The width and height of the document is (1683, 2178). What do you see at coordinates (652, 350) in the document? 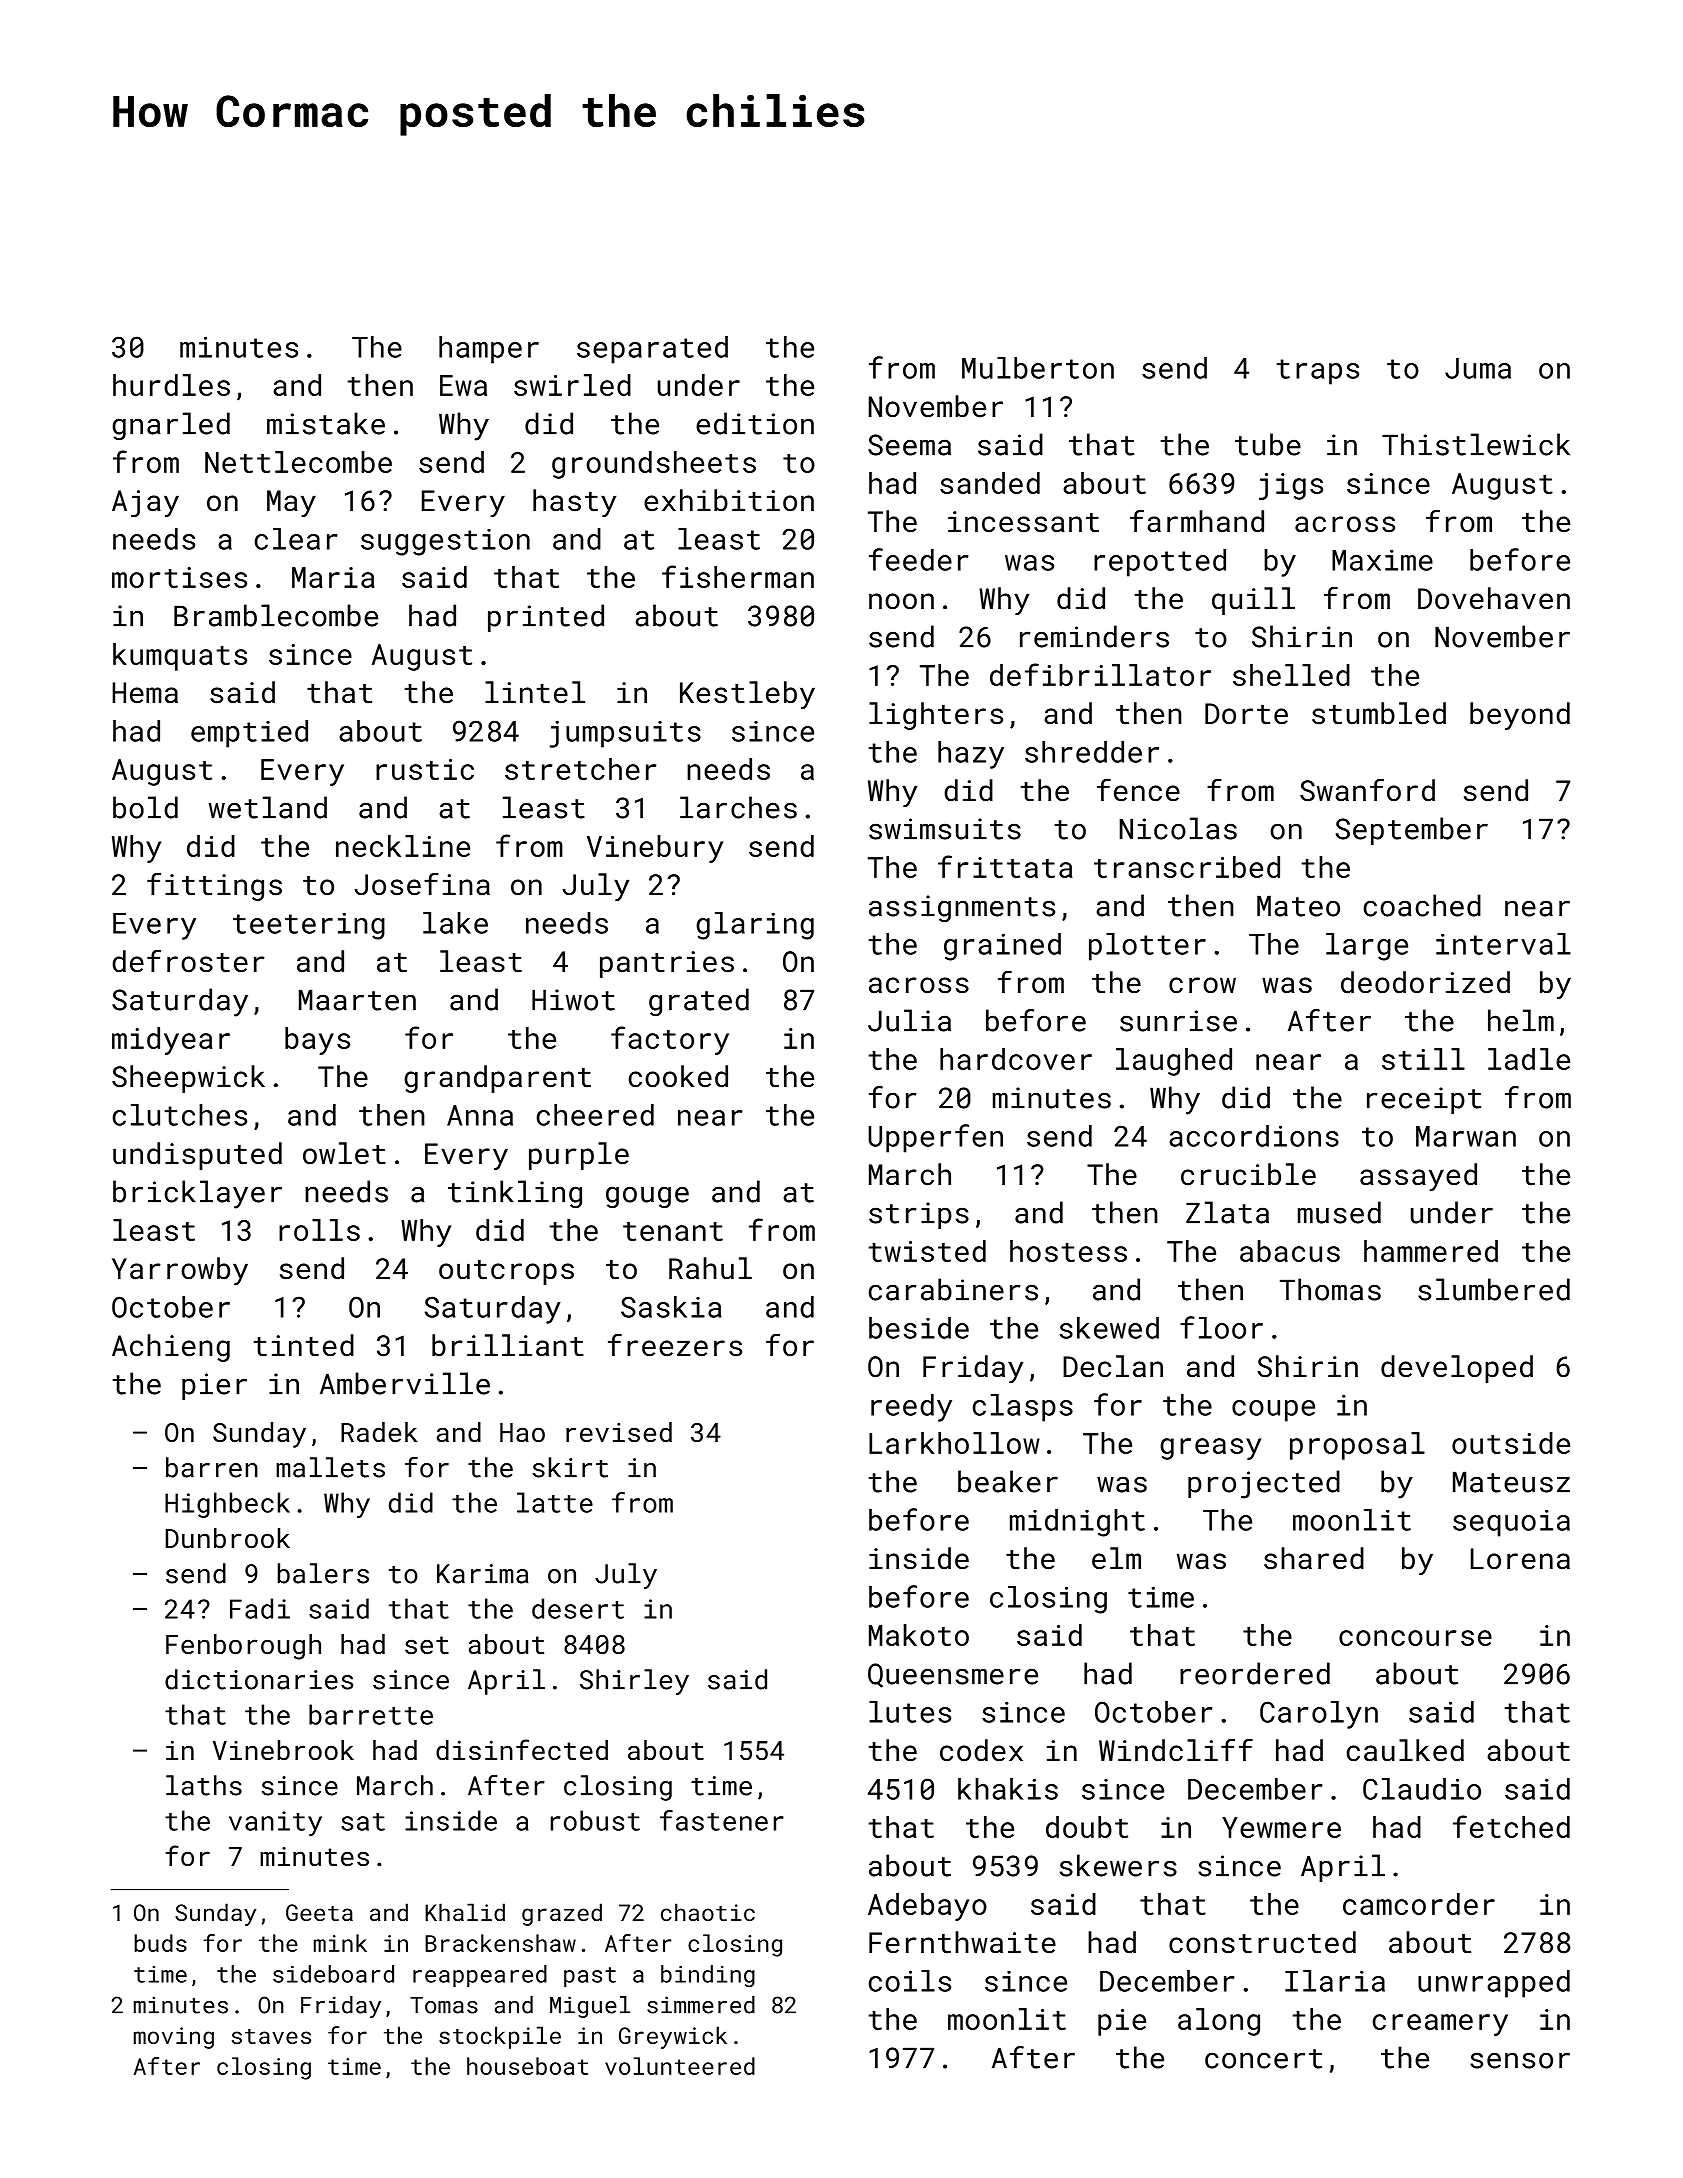
I see `separated` at bounding box center [652, 350].
